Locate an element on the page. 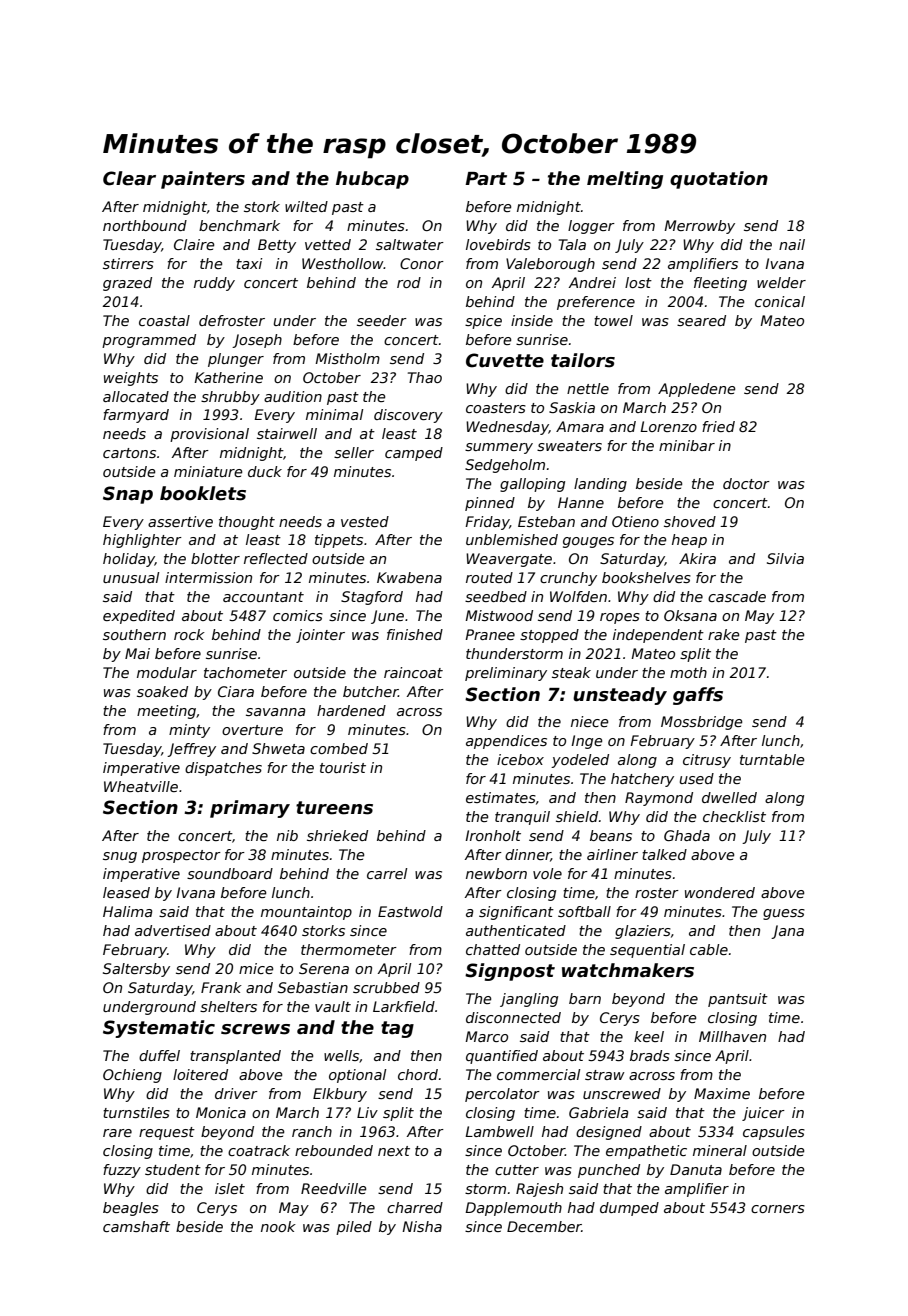 The width and height of the page is (908, 1316). Claire is located at coordinates (194, 244).
